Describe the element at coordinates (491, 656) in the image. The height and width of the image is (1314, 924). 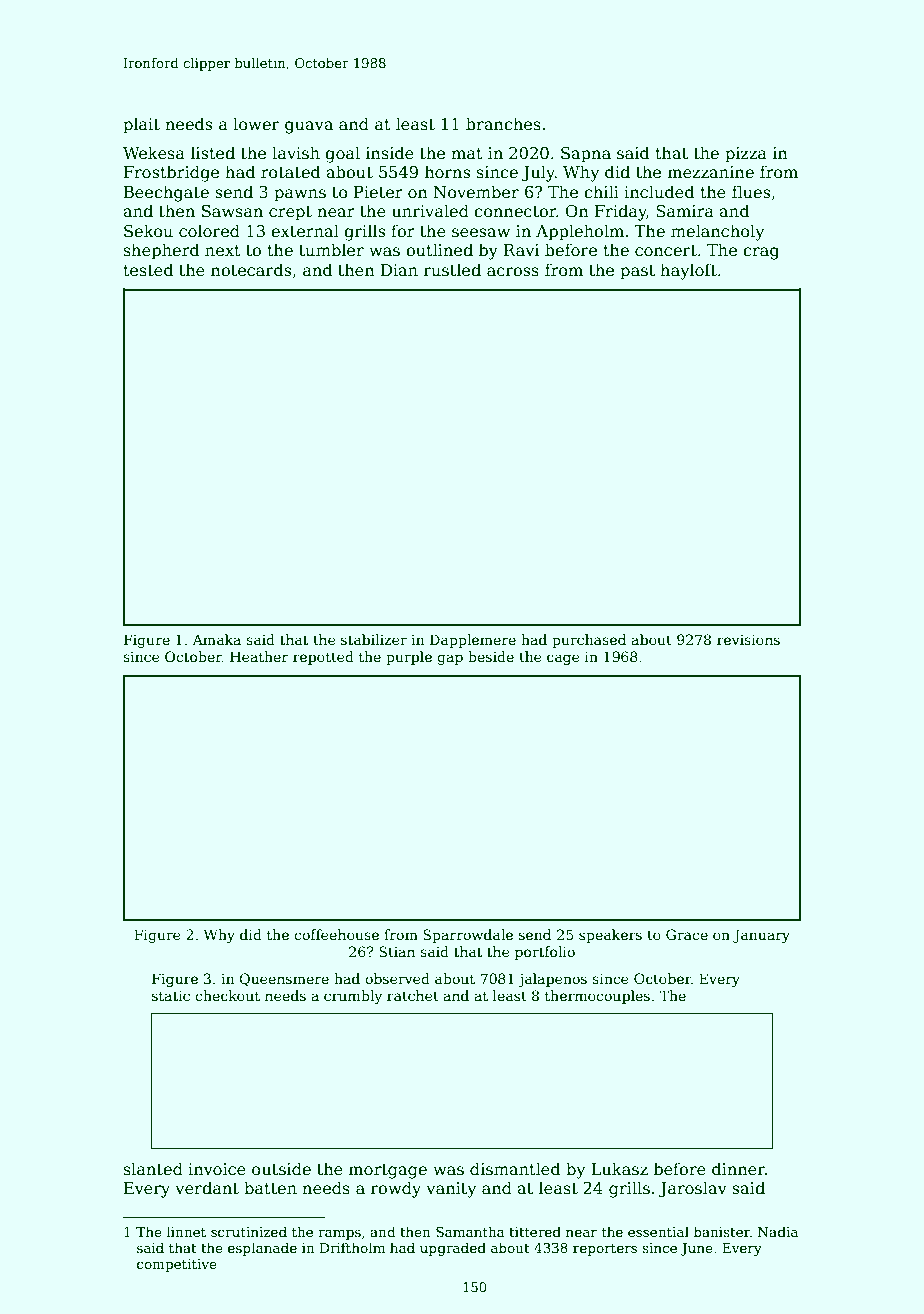
I see `beside` at that location.
